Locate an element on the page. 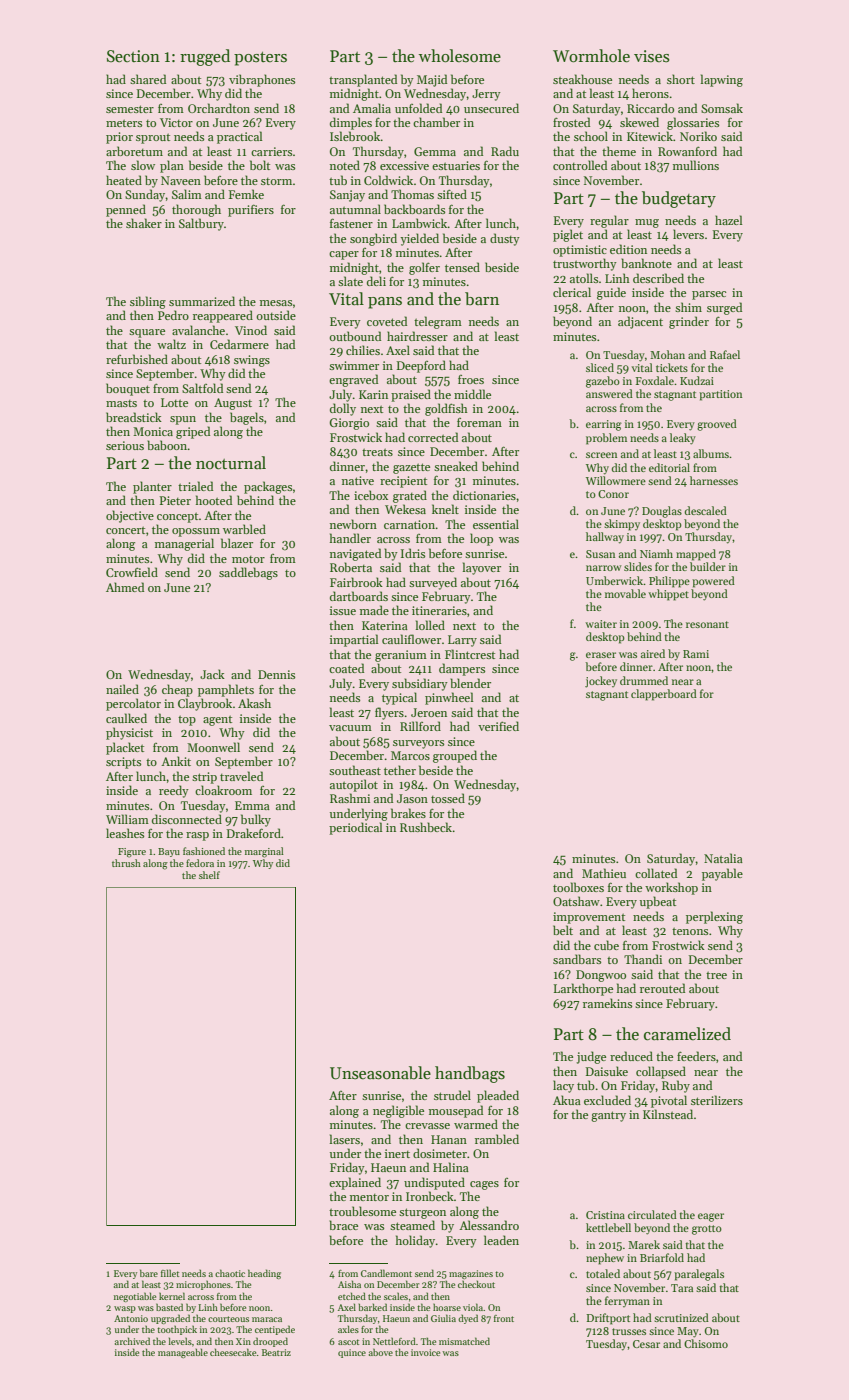 Image resolution: width=849 pixels, height=1400 pixels. practical is located at coordinates (240, 137).
